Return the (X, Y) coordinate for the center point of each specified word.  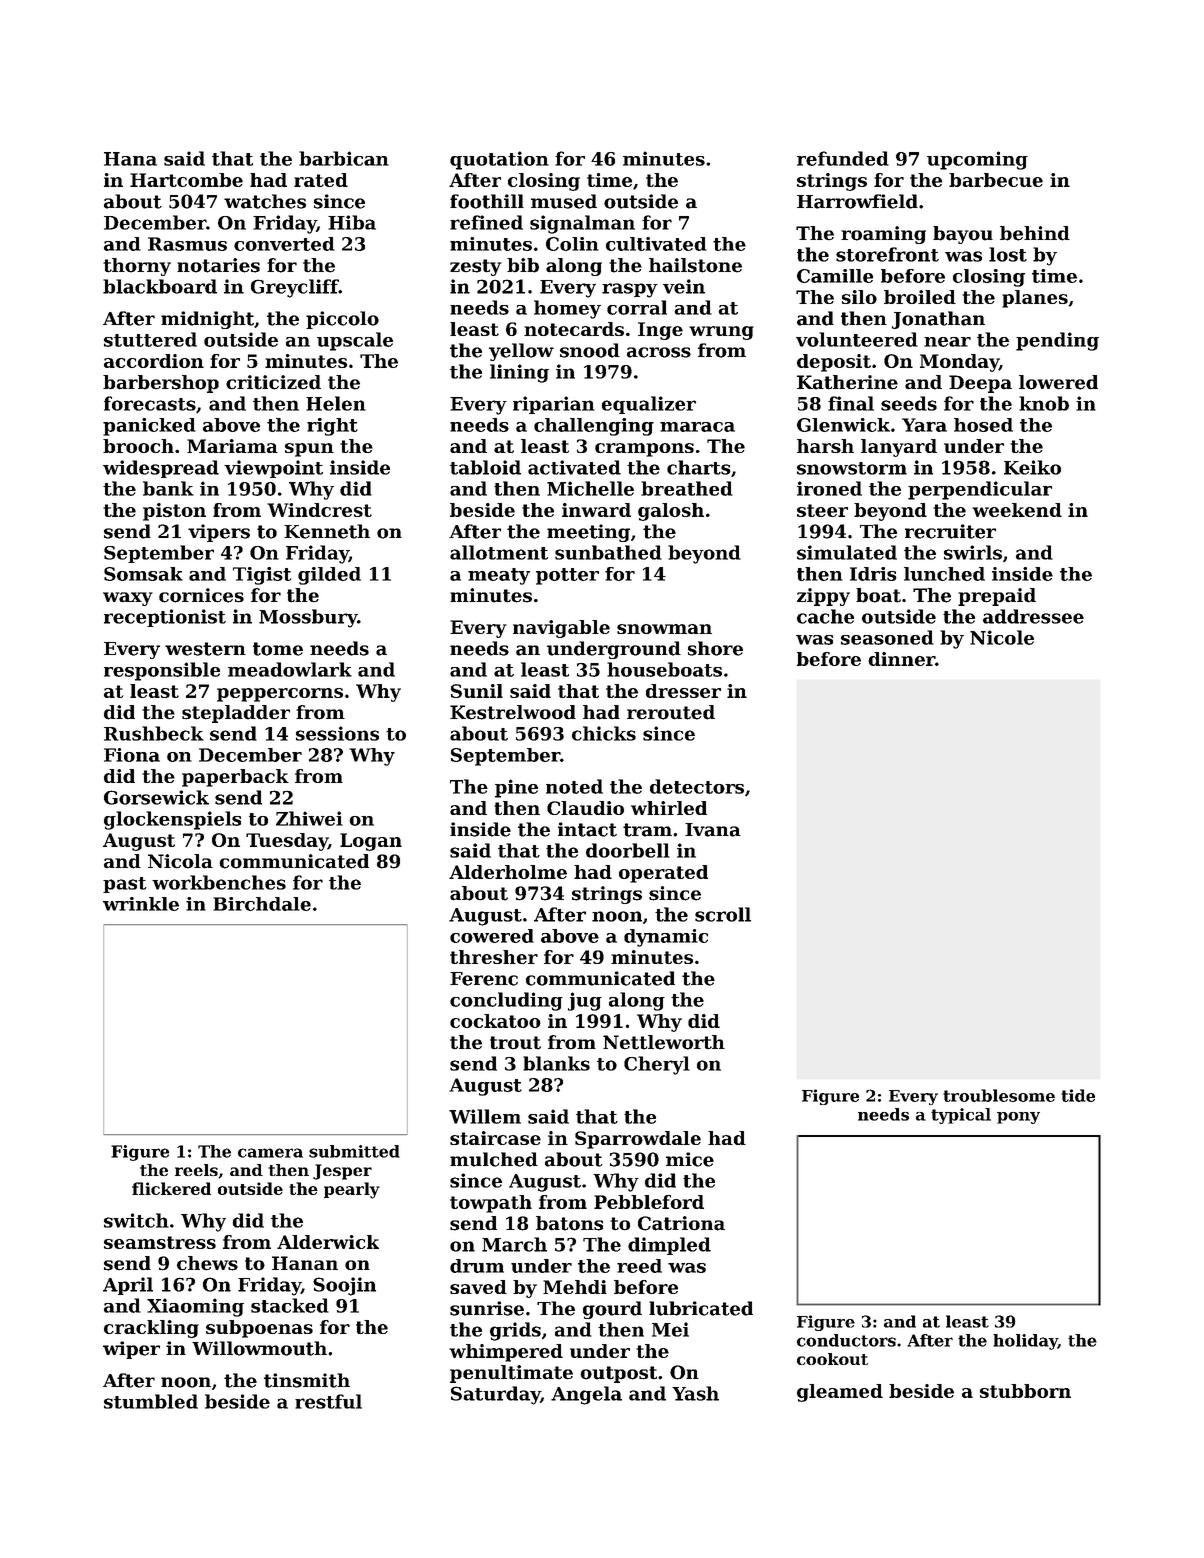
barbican (344, 158)
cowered (492, 936)
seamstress (160, 1242)
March (514, 1244)
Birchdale (262, 904)
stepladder (236, 714)
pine (516, 788)
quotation (499, 160)
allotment (499, 552)
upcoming (977, 160)
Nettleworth (664, 1042)
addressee (1033, 616)
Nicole (1002, 637)
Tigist (262, 576)
